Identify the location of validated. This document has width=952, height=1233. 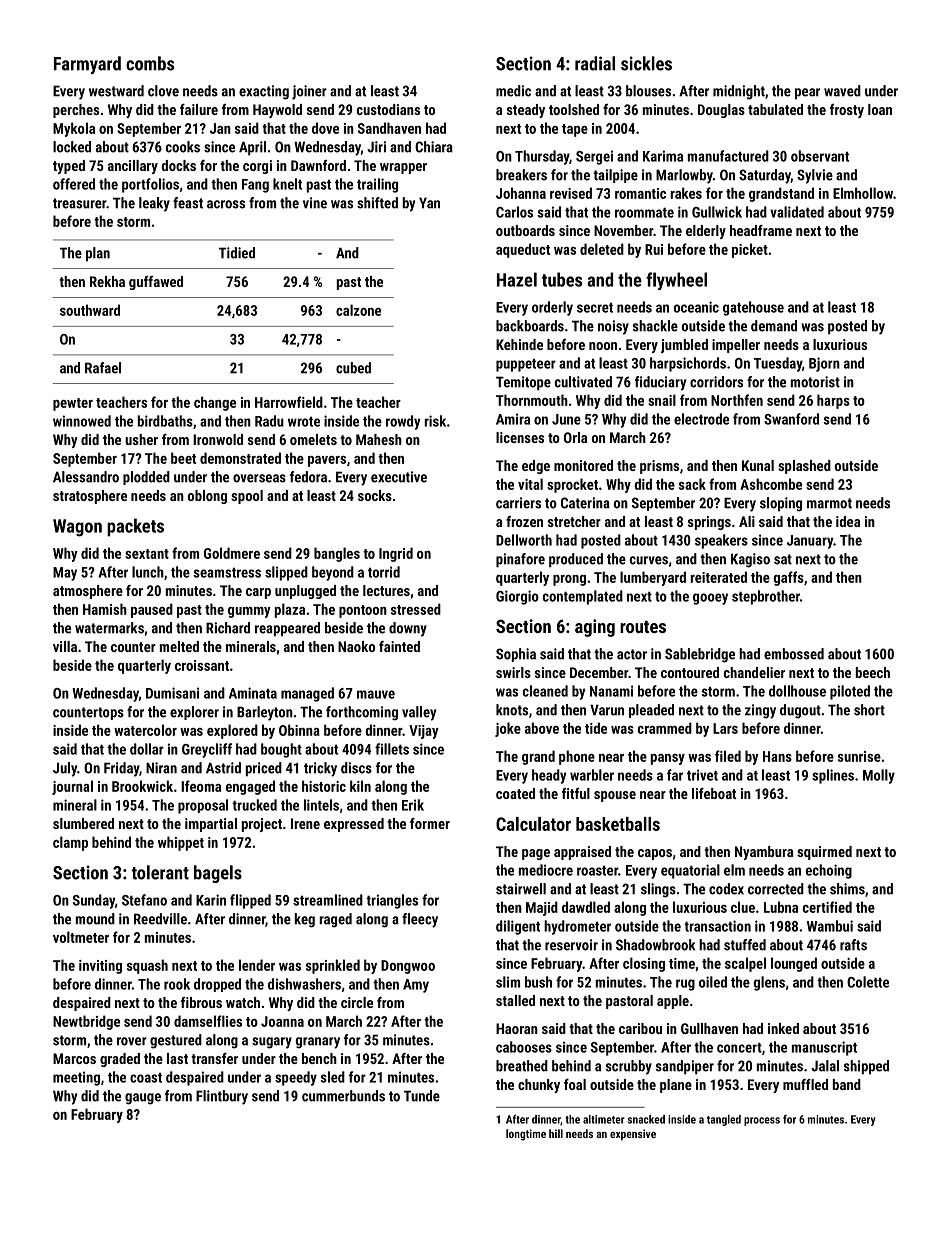
(797, 212).
